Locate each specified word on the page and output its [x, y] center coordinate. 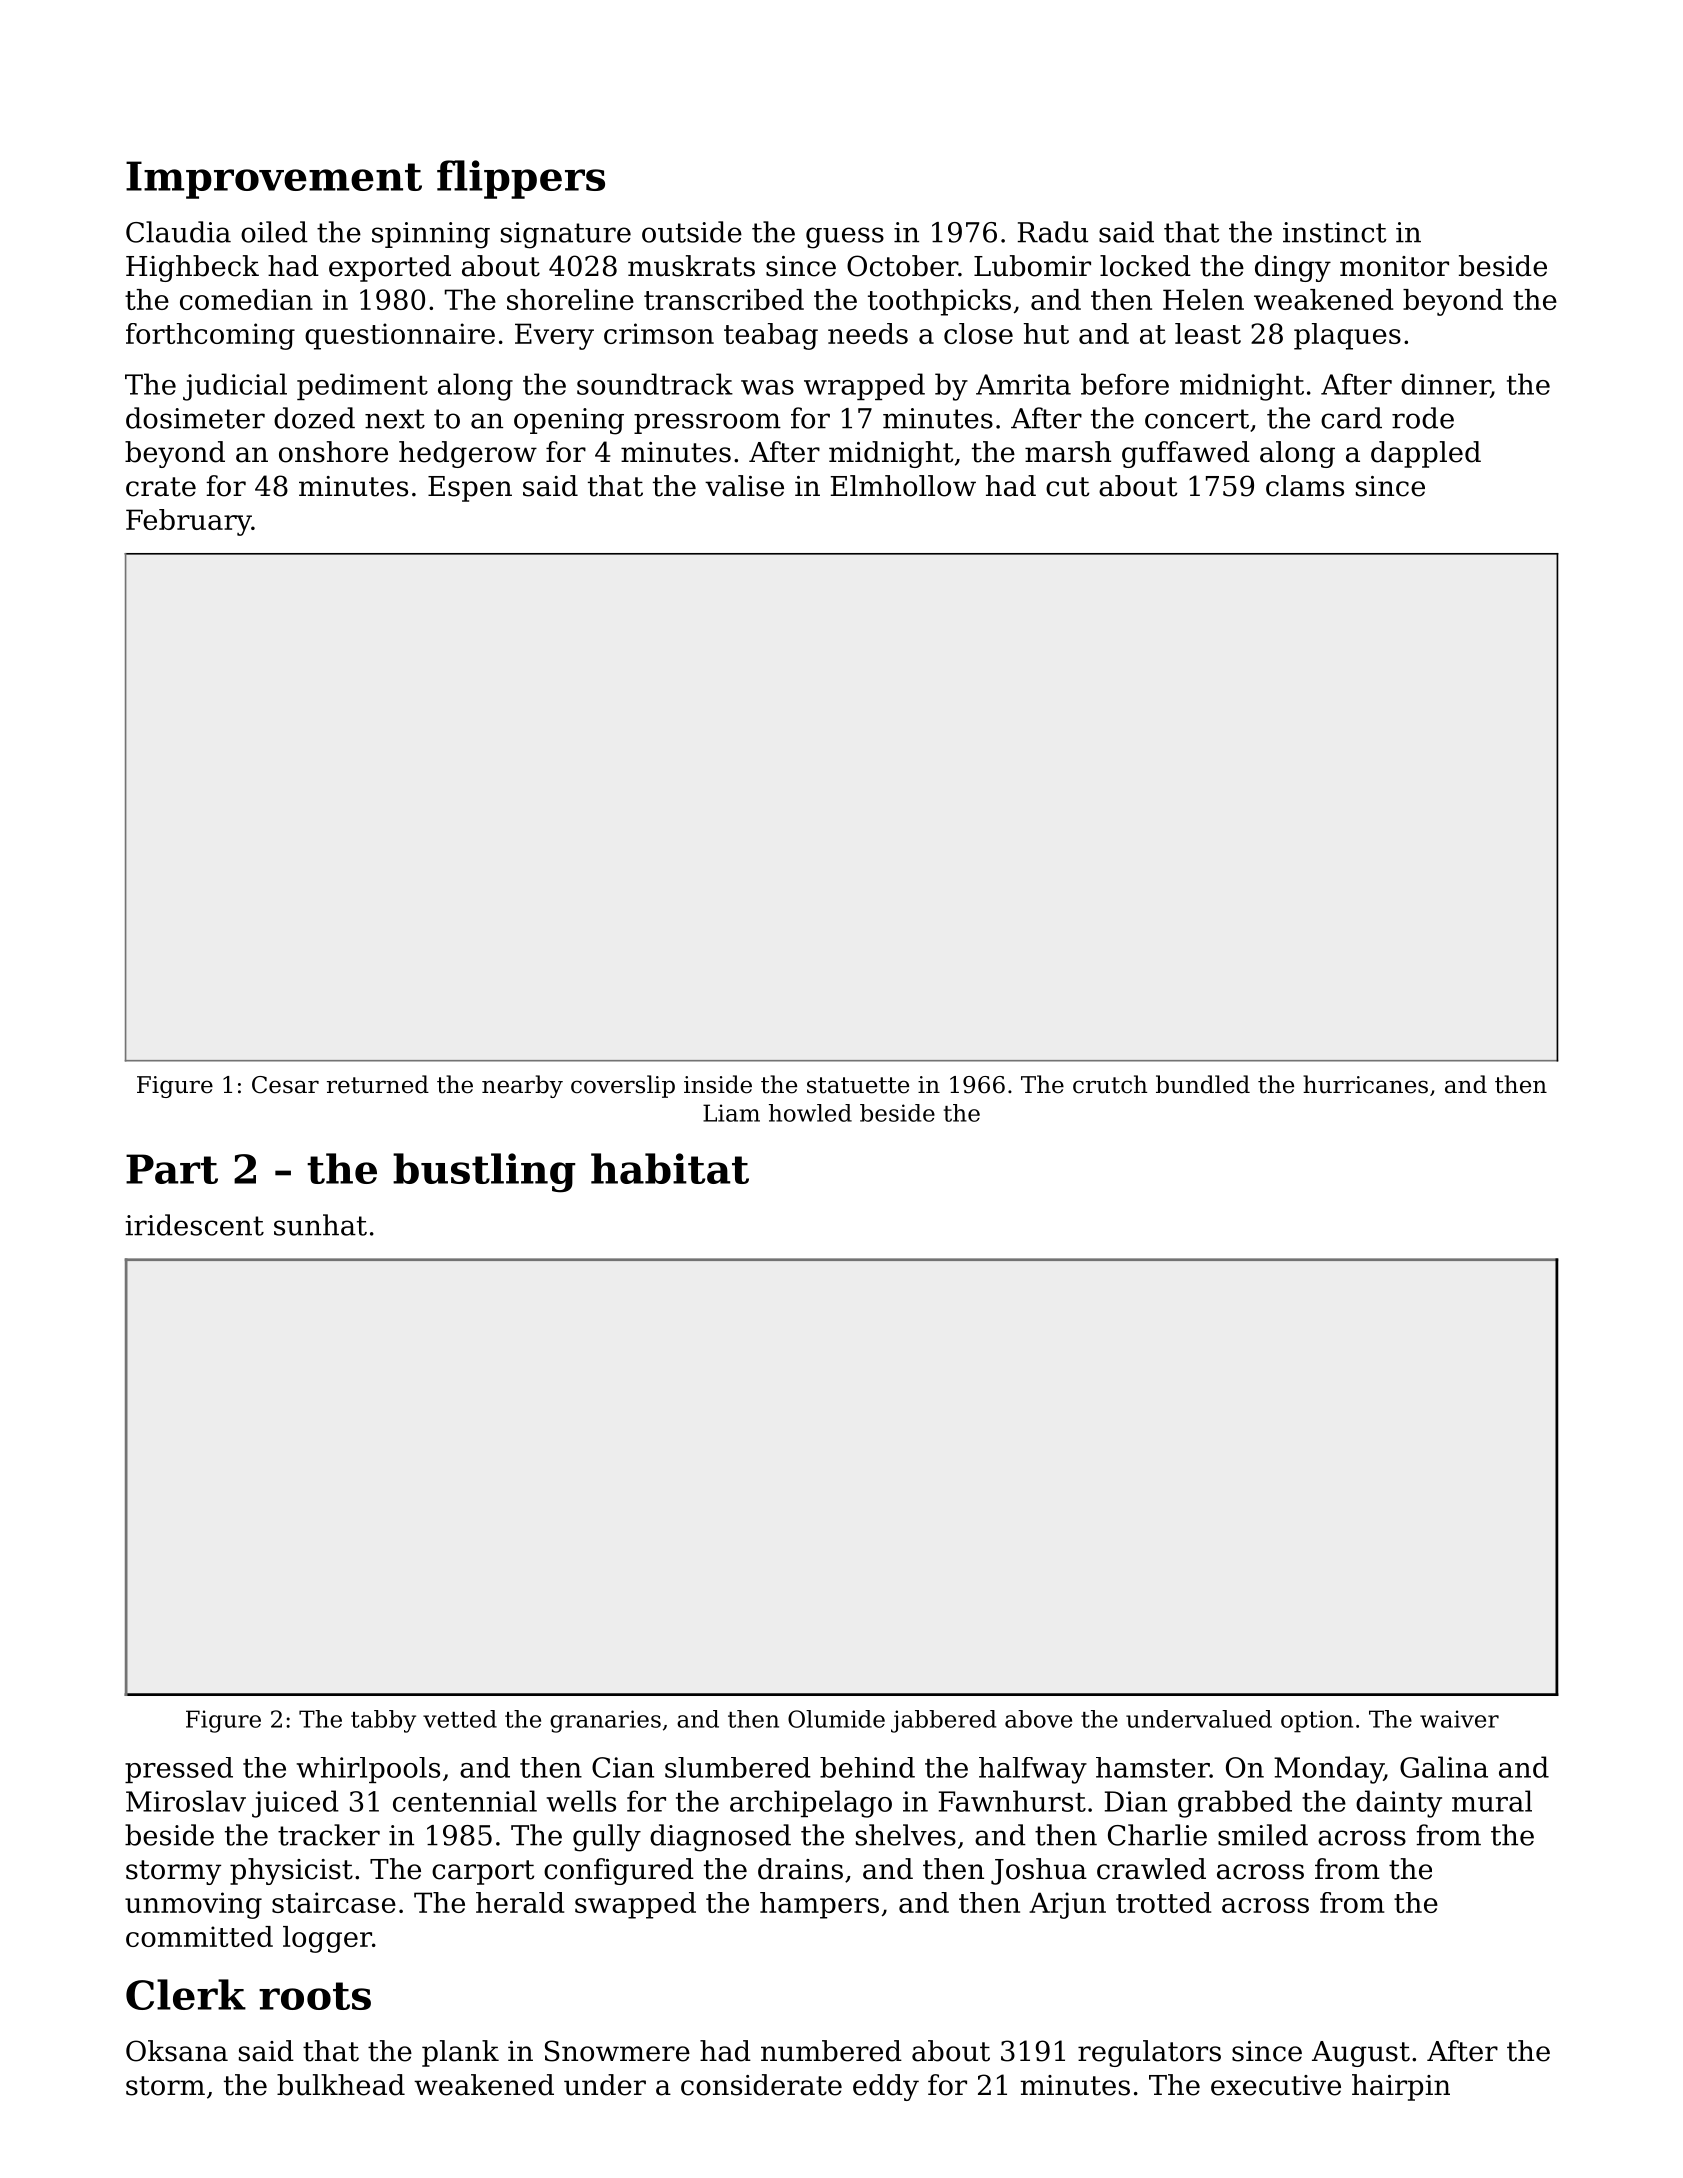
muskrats [691, 266]
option [1317, 1721]
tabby [383, 1721]
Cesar [285, 1085]
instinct [1335, 232]
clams [1305, 486]
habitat [670, 1168]
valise [744, 486]
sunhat [320, 1225]
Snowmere [617, 2051]
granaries [605, 1721]
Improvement [274, 180]
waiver [1459, 1719]
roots [315, 1996]
